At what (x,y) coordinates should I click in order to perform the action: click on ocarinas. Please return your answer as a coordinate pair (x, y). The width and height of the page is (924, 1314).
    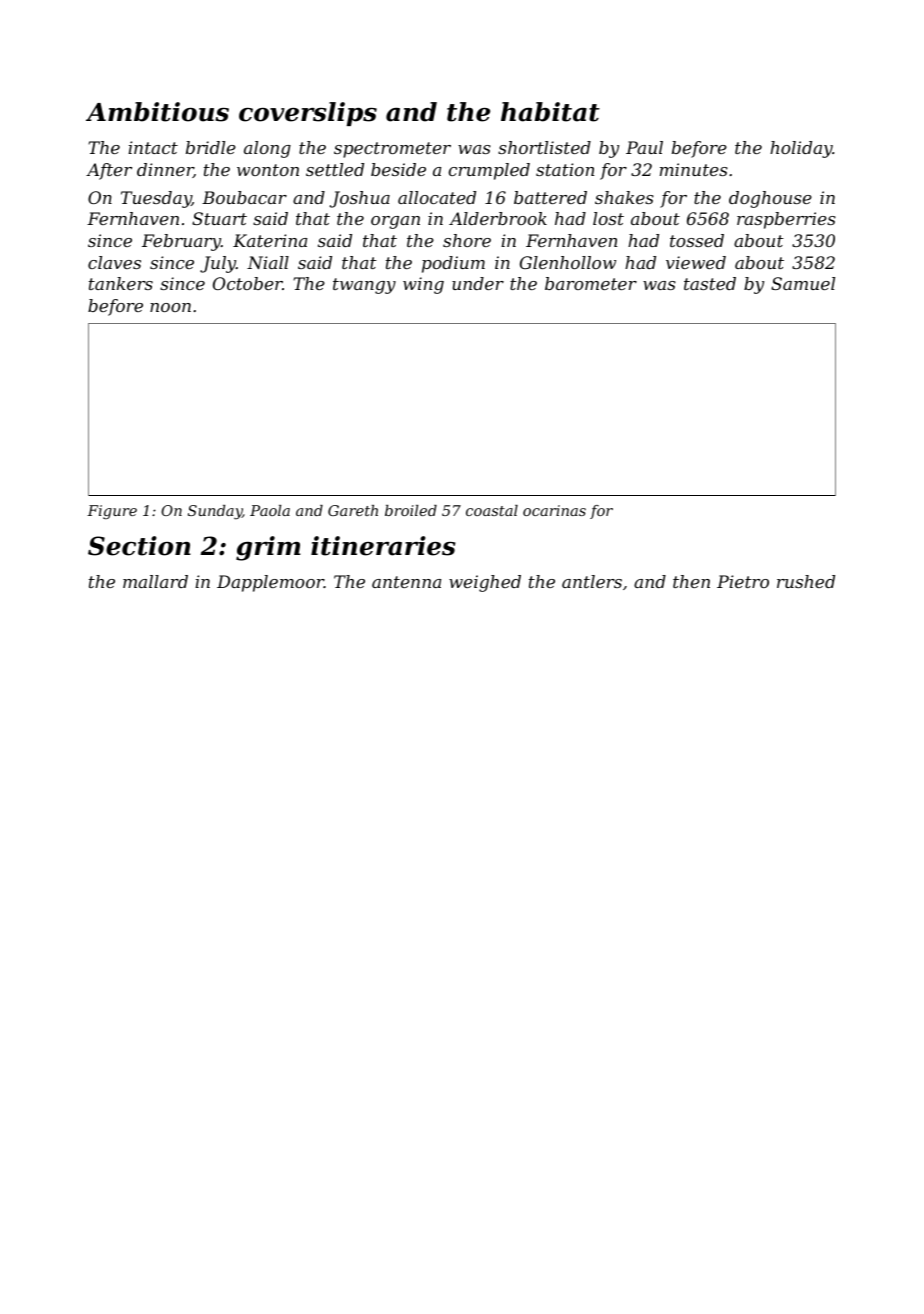
    Looking at the image, I should click on (554, 510).
